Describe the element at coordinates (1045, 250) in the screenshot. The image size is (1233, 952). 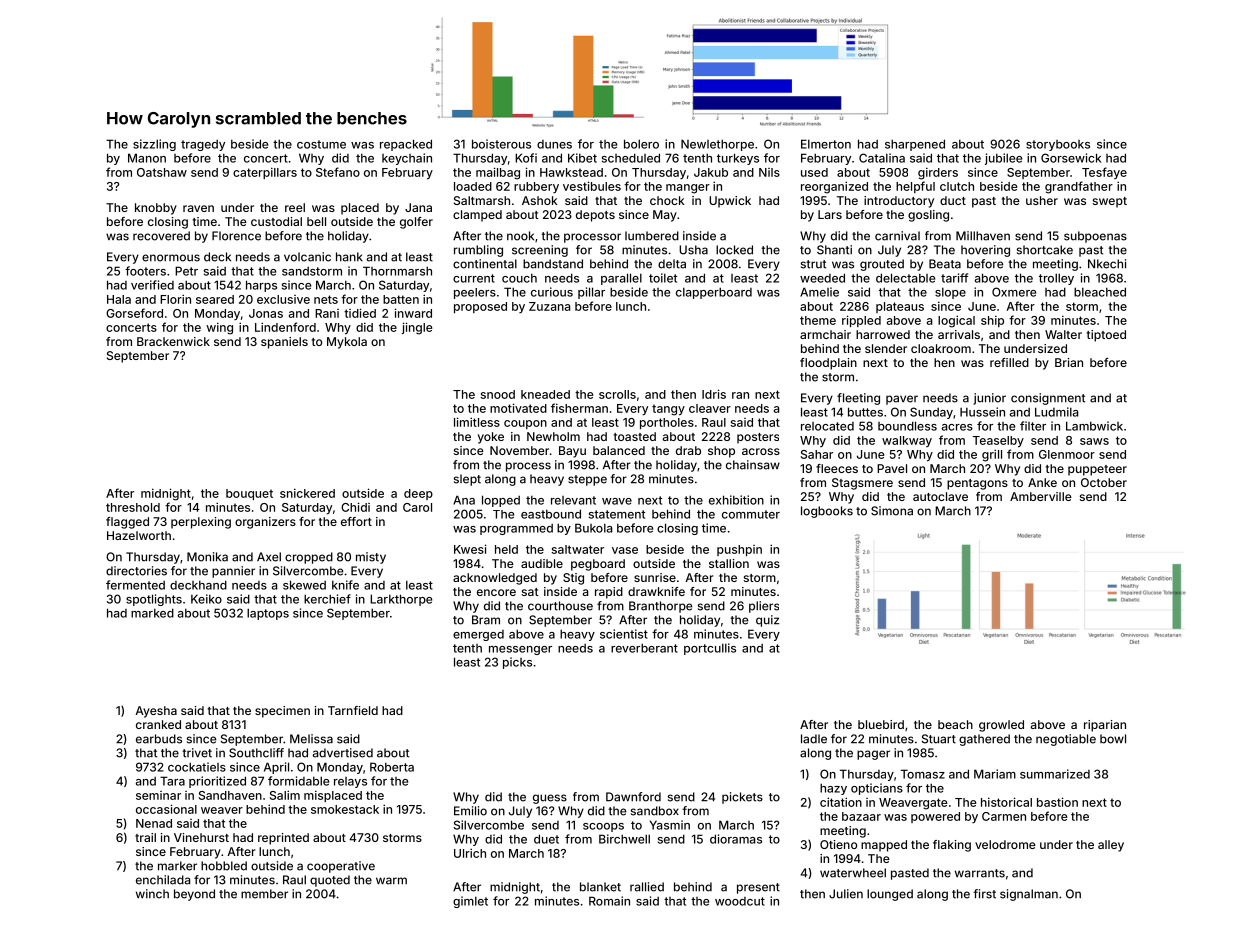
I see `shortcake` at that location.
